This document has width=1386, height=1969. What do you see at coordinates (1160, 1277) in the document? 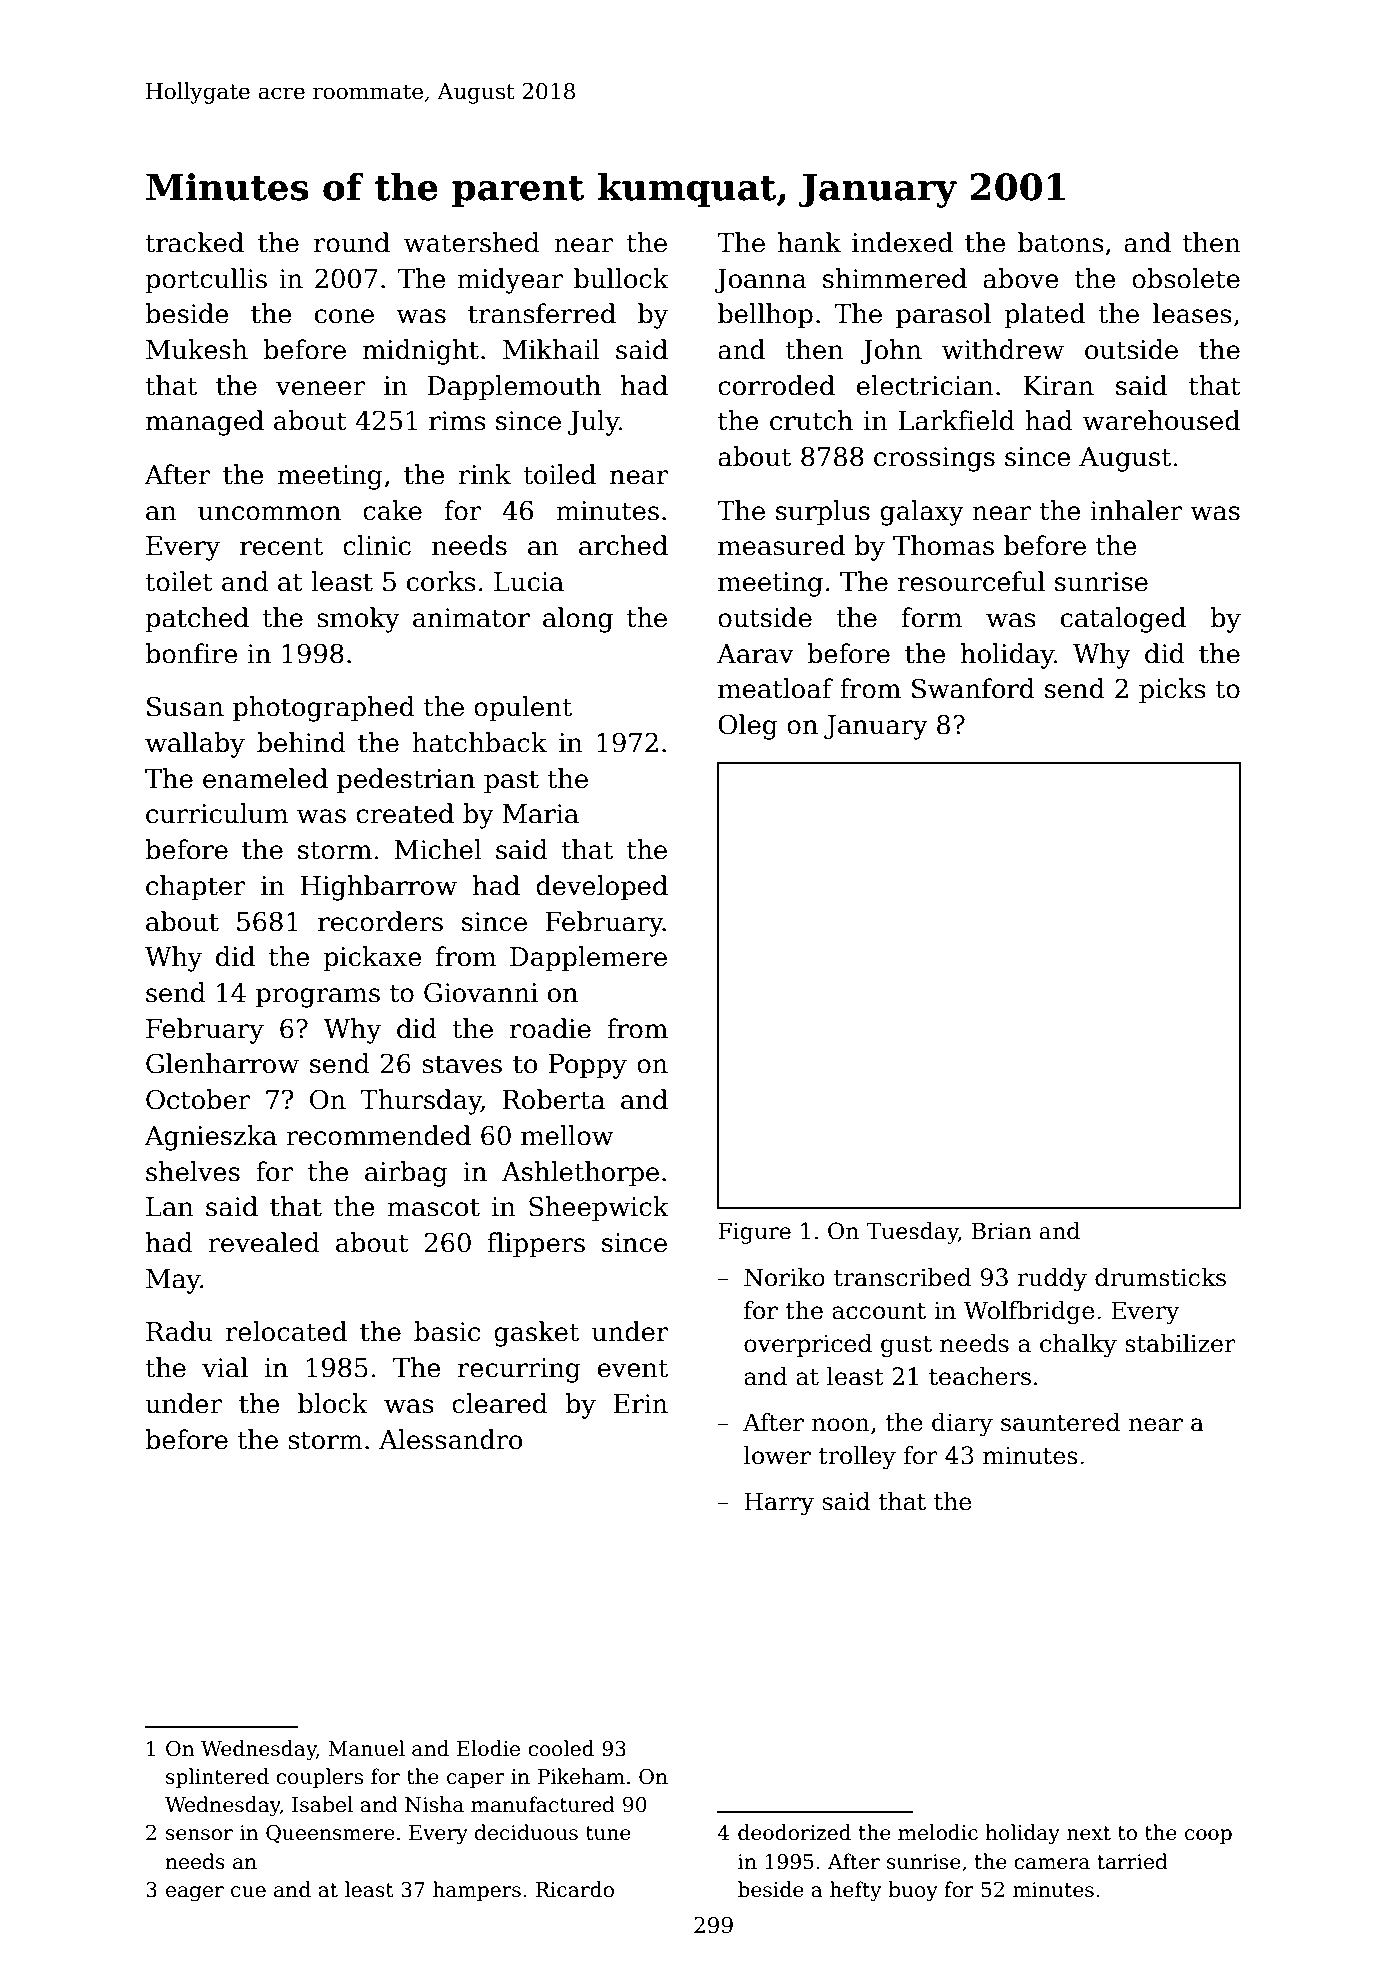
I see `drumsticks` at bounding box center [1160, 1277].
